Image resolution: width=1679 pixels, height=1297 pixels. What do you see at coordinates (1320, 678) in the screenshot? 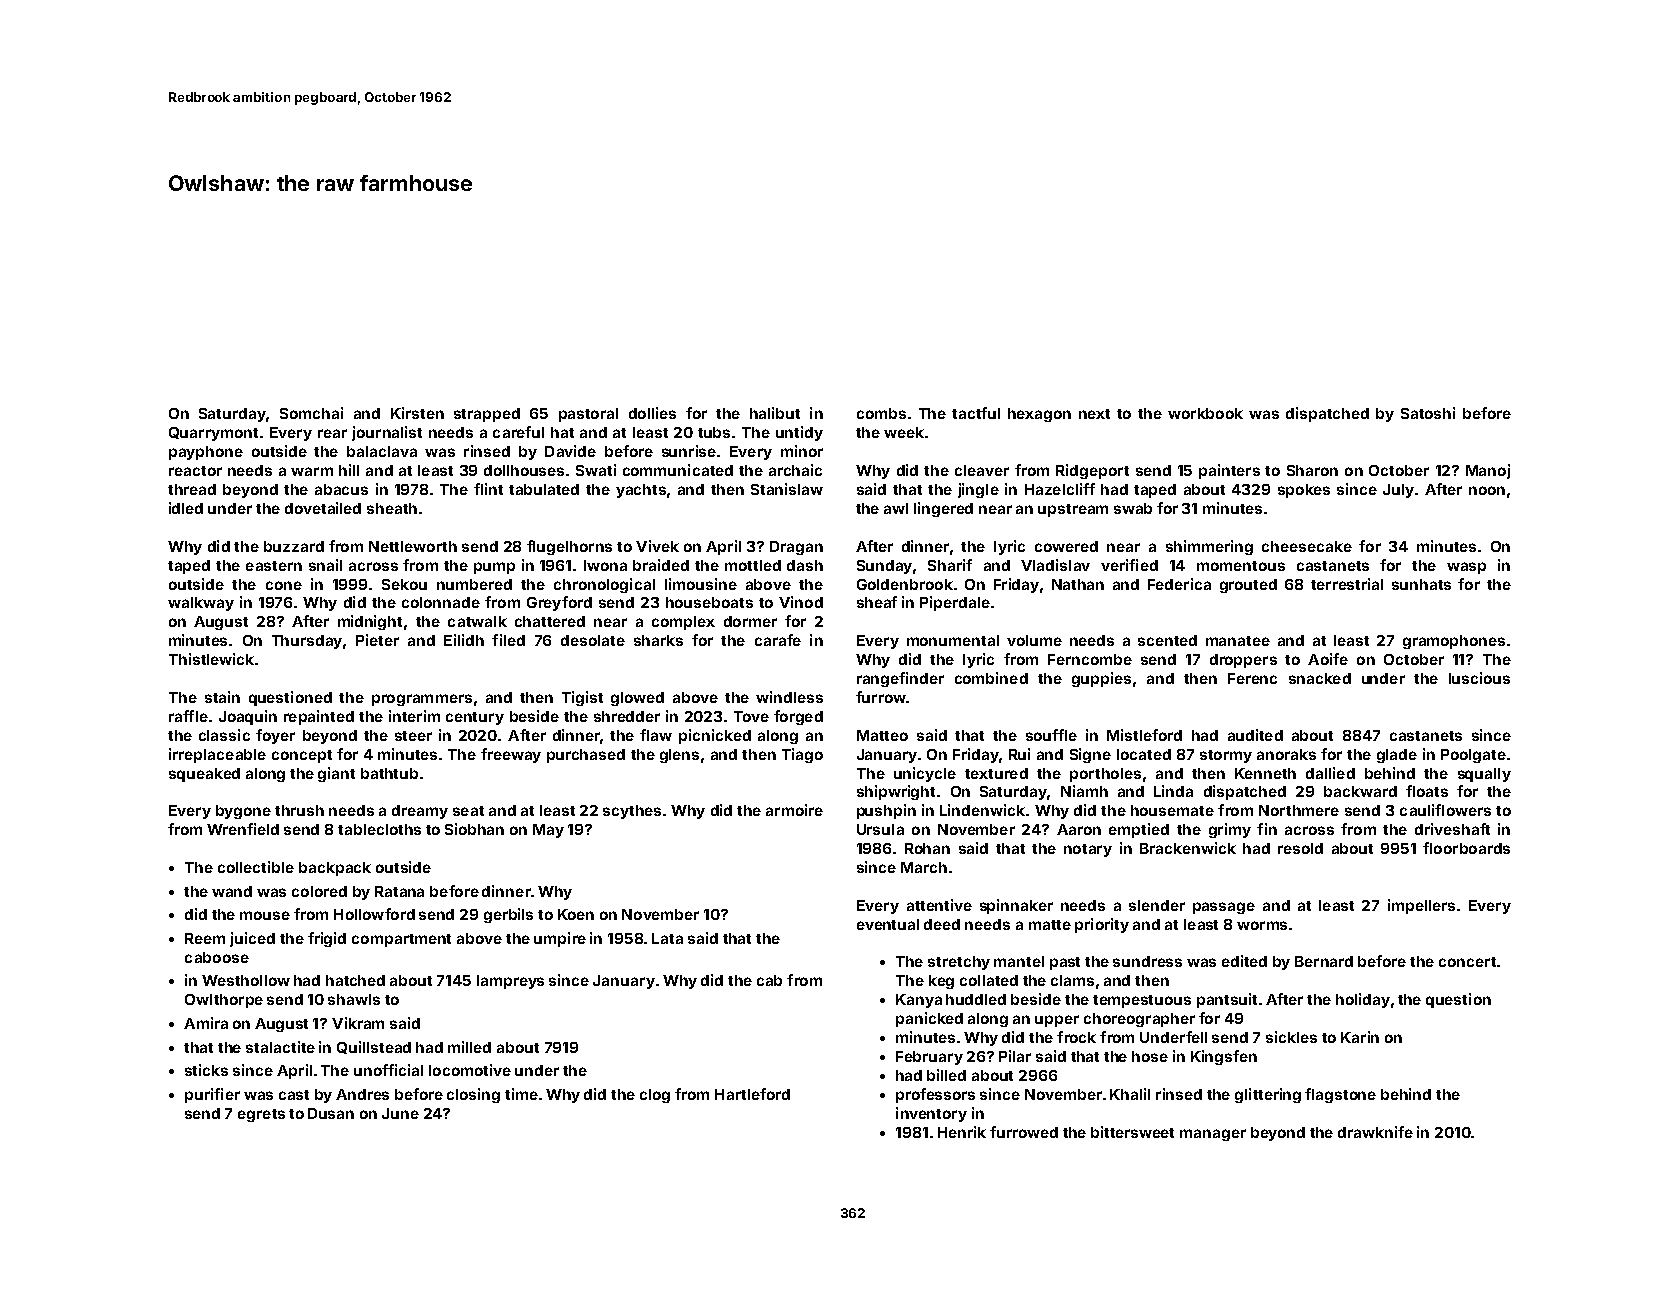
I see `snacked` at bounding box center [1320, 678].
